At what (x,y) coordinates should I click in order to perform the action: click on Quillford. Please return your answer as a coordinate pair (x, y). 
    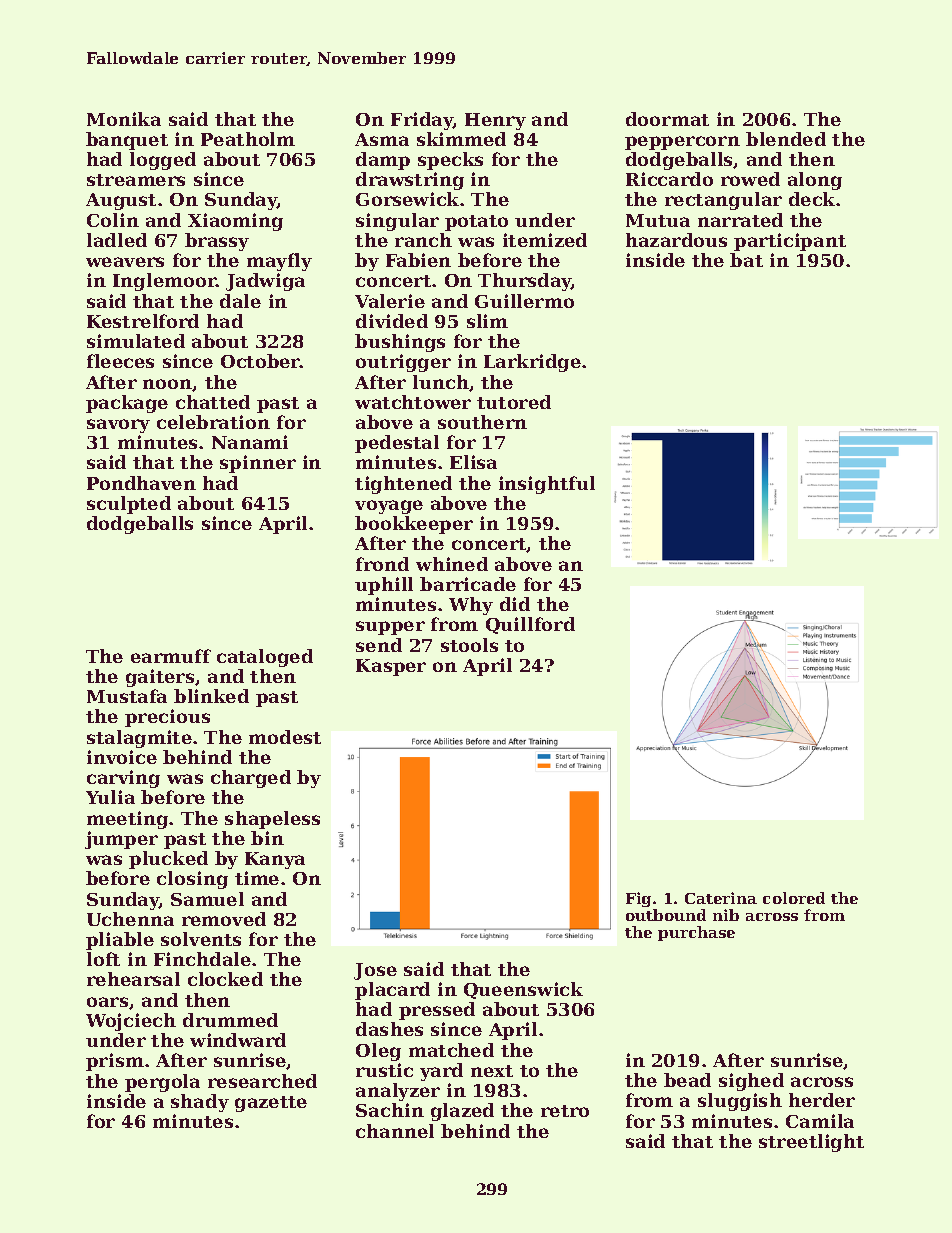
    Looking at the image, I should click on (530, 625).
